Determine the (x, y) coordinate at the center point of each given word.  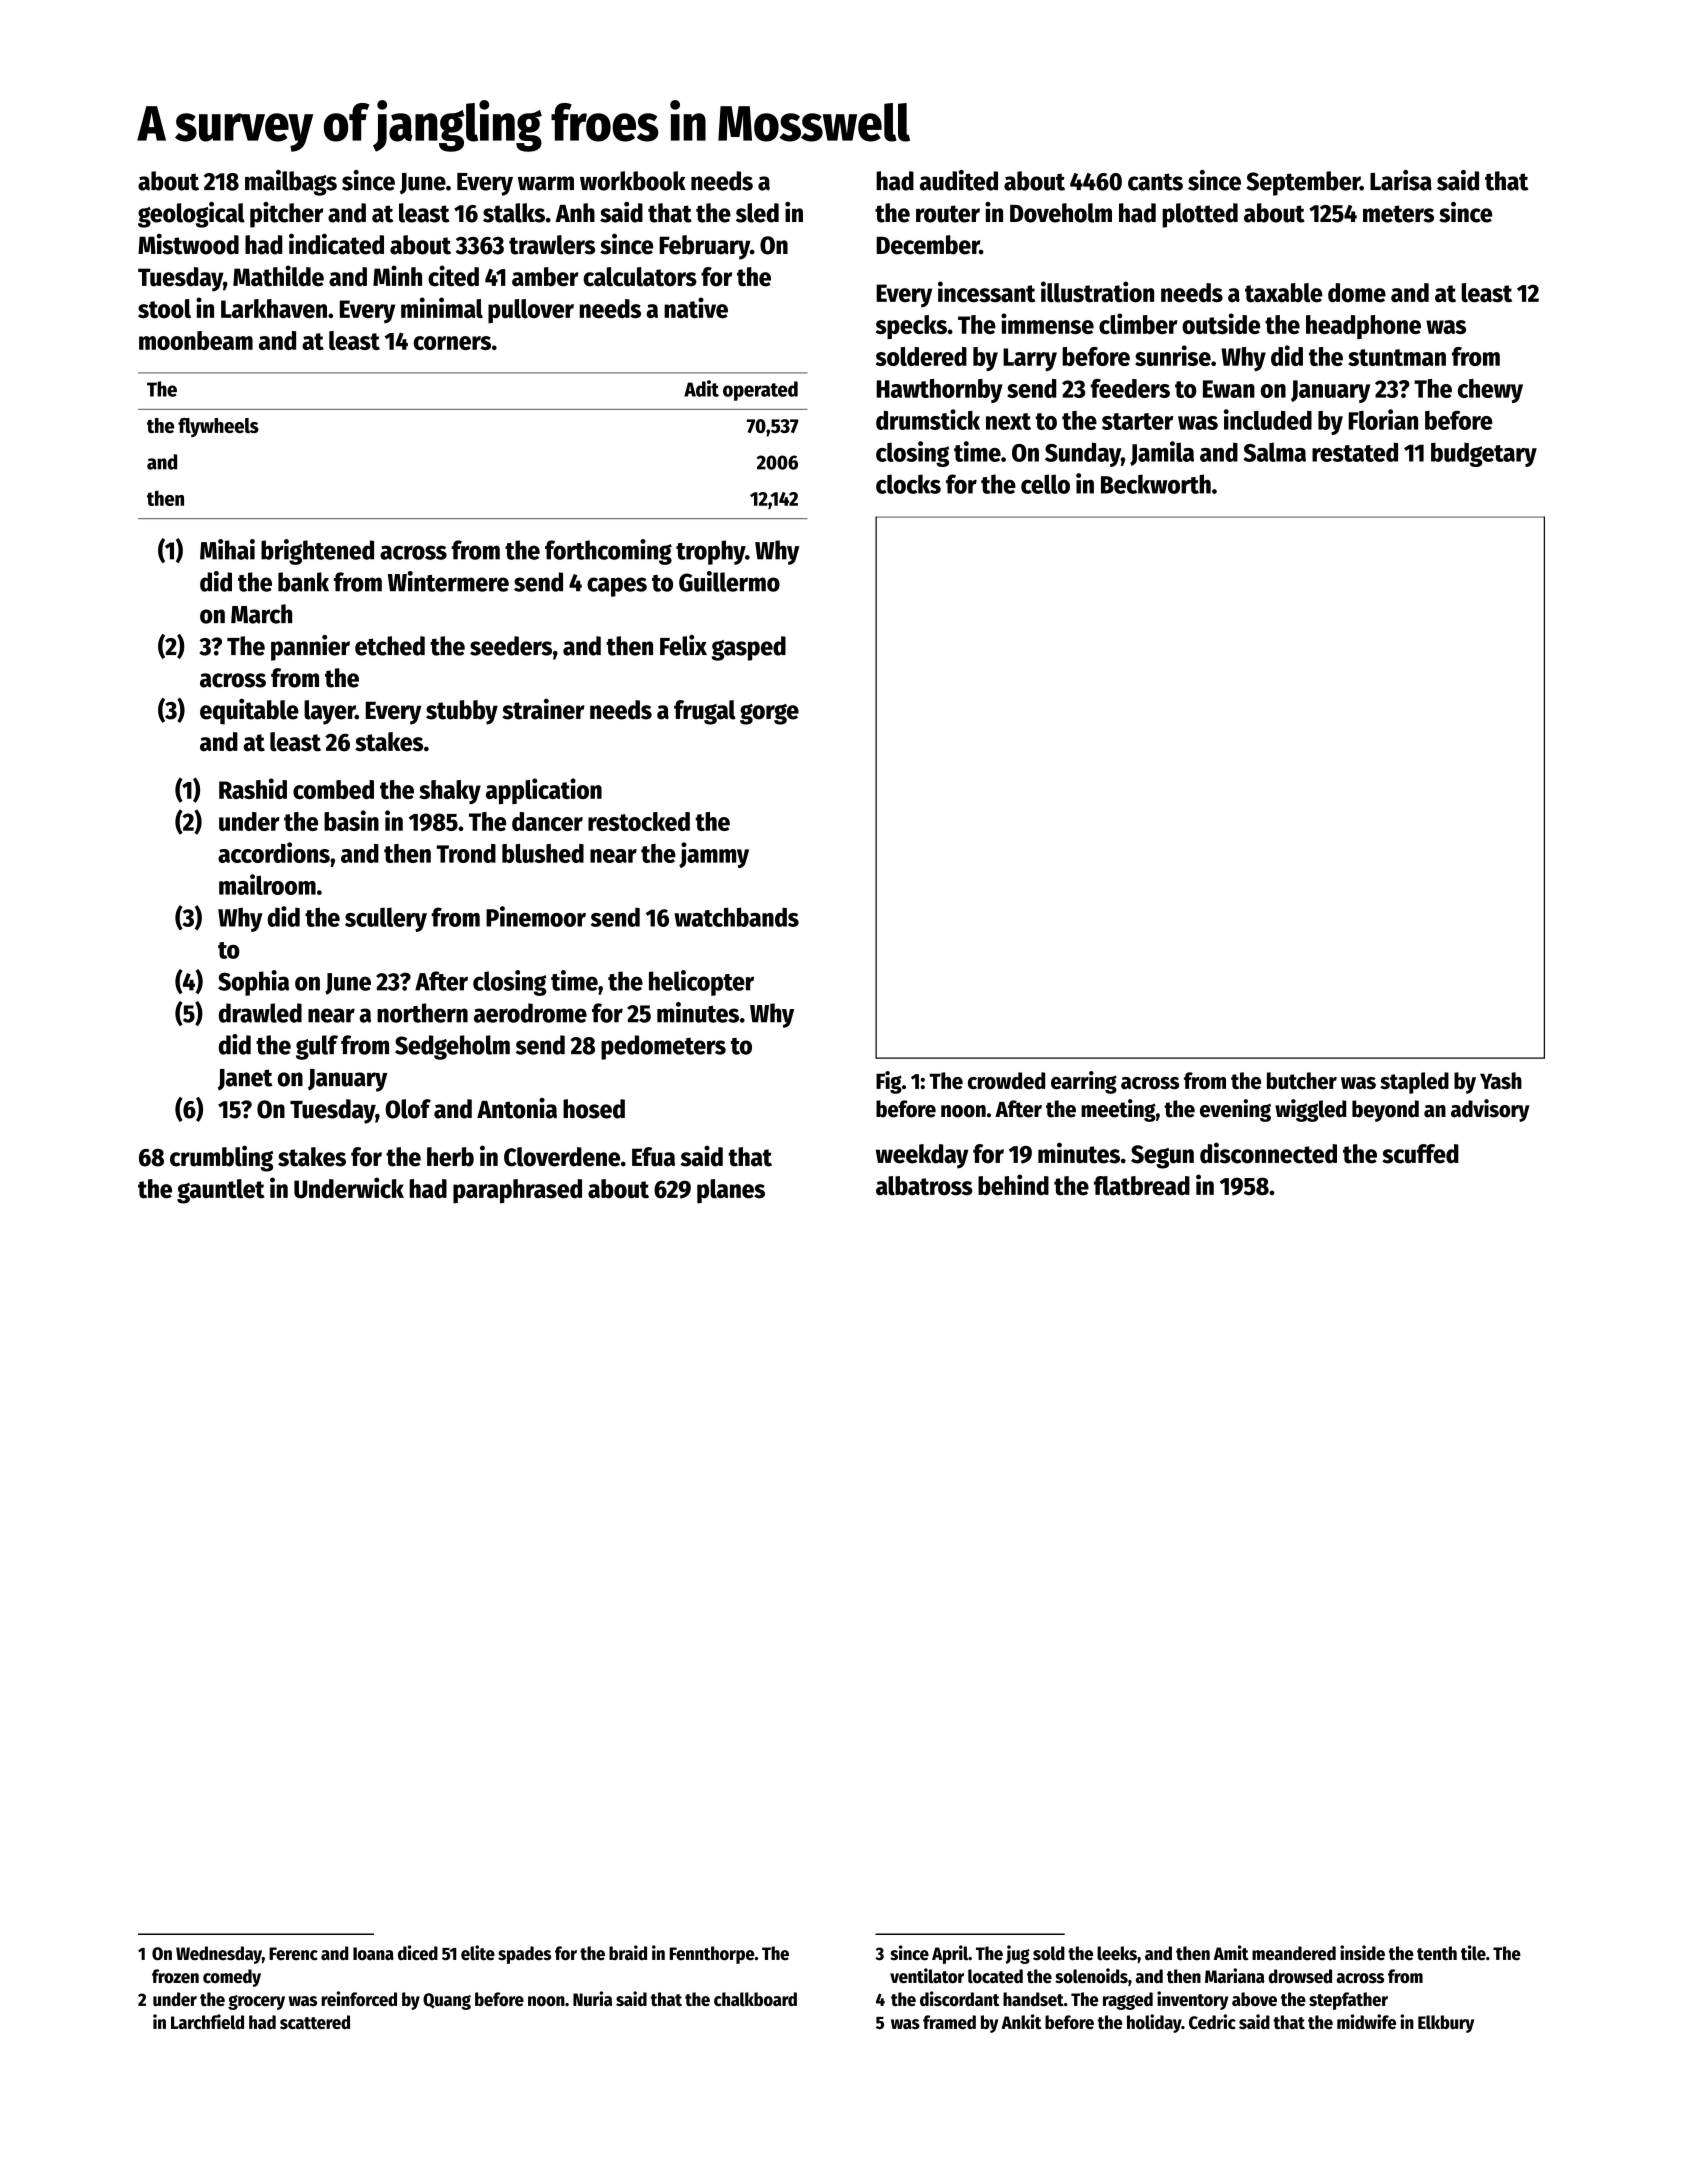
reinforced (359, 1998)
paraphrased (517, 1191)
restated (1355, 452)
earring (1084, 1082)
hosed (594, 1109)
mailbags (291, 183)
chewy (1490, 391)
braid (628, 1953)
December (928, 245)
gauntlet (221, 1191)
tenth (1437, 1953)
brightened (317, 552)
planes (731, 1191)
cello (1045, 484)
